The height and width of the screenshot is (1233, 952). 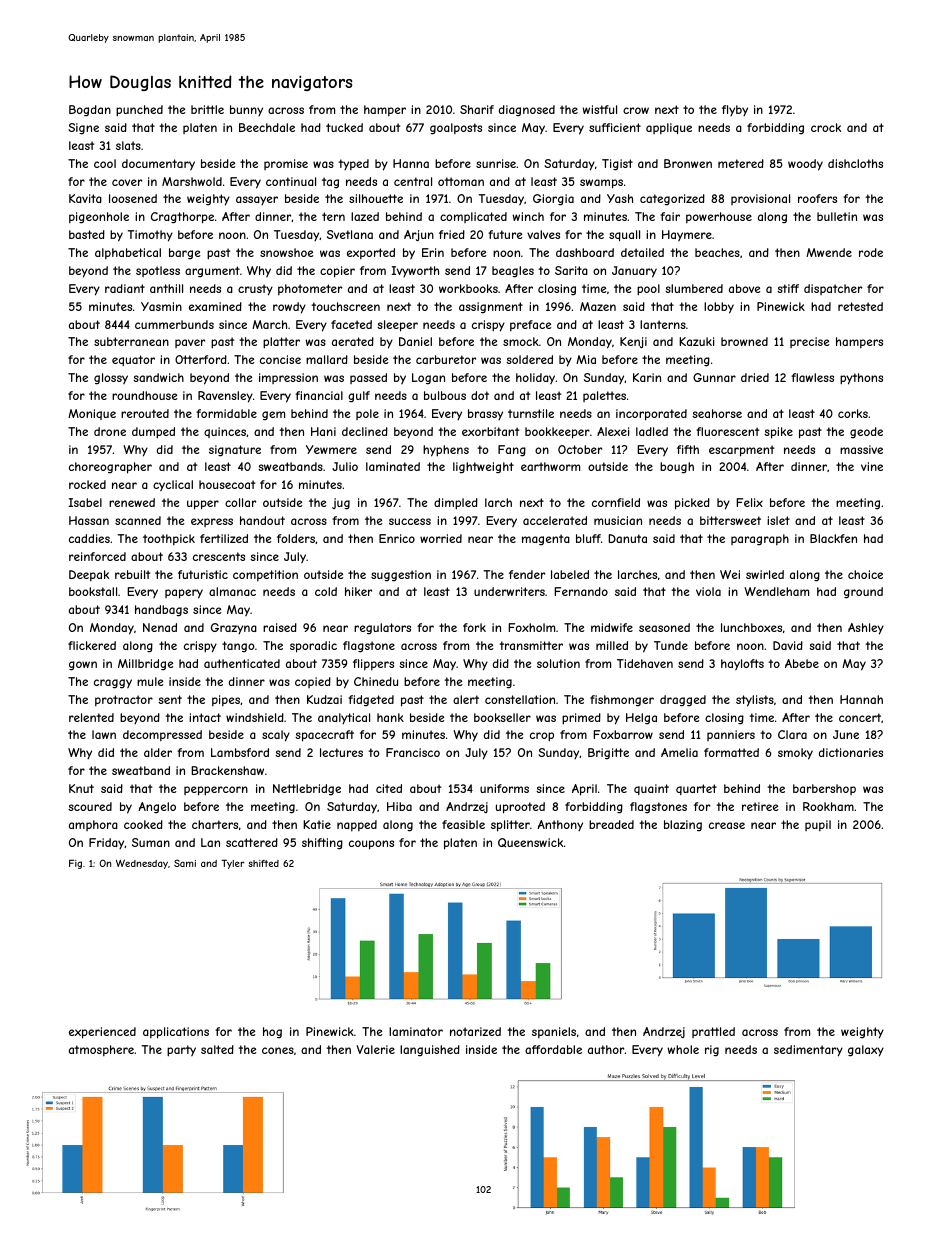 What do you see at coordinates (92, 645) in the screenshot?
I see `flickered` at bounding box center [92, 645].
